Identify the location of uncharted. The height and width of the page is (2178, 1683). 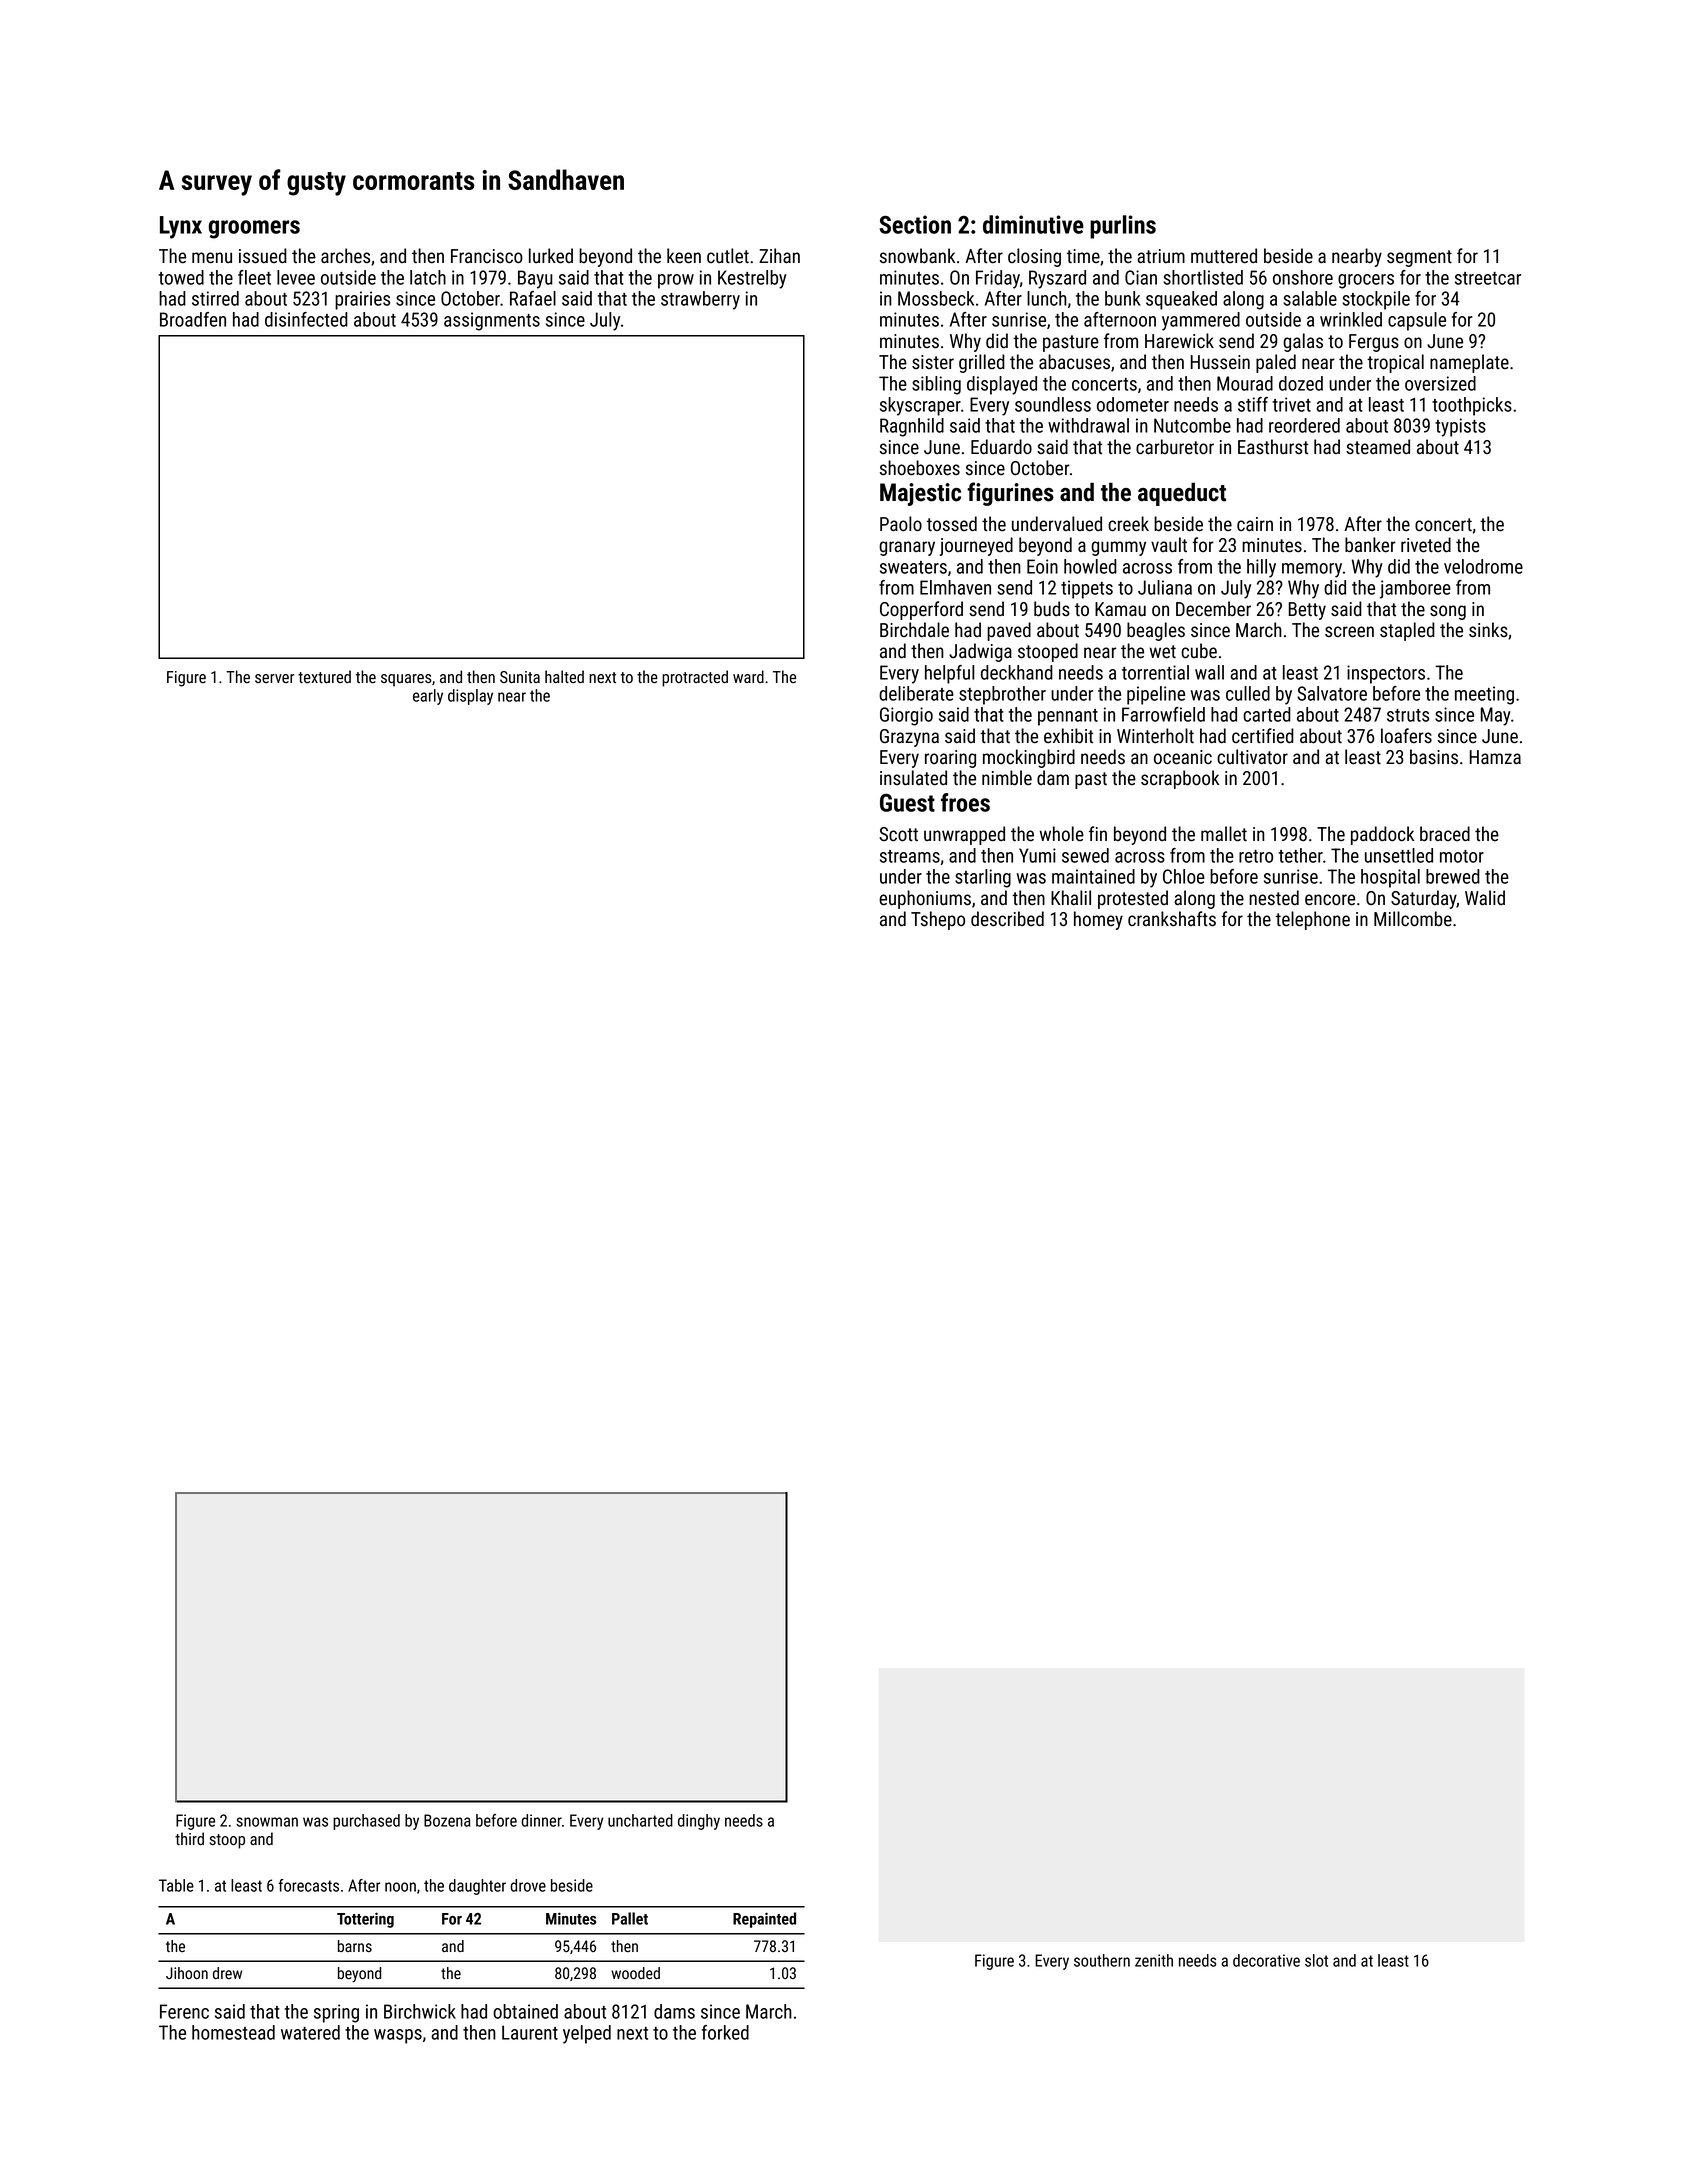
(640, 1820).
